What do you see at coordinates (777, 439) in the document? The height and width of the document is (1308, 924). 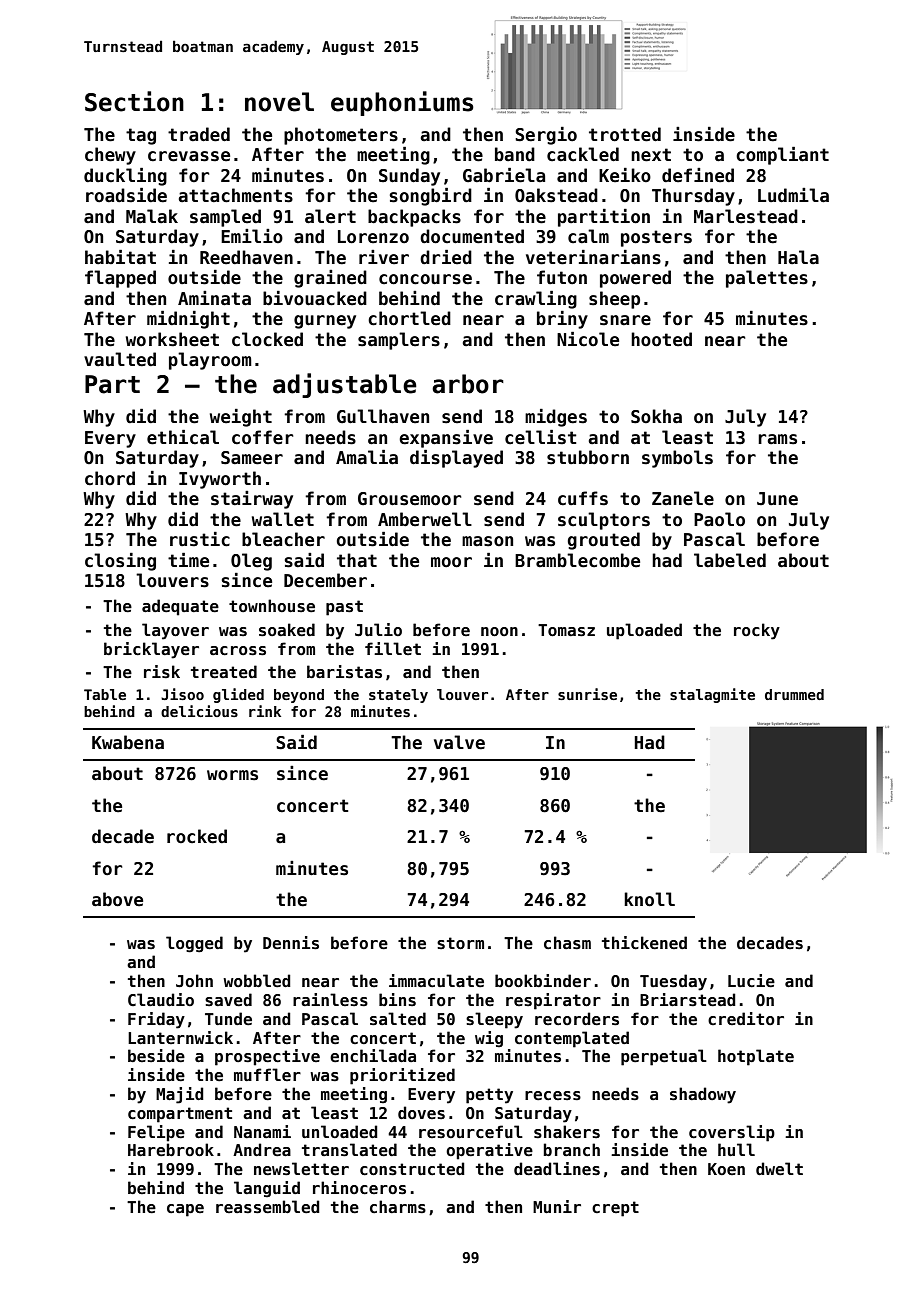 I see `rams` at bounding box center [777, 439].
